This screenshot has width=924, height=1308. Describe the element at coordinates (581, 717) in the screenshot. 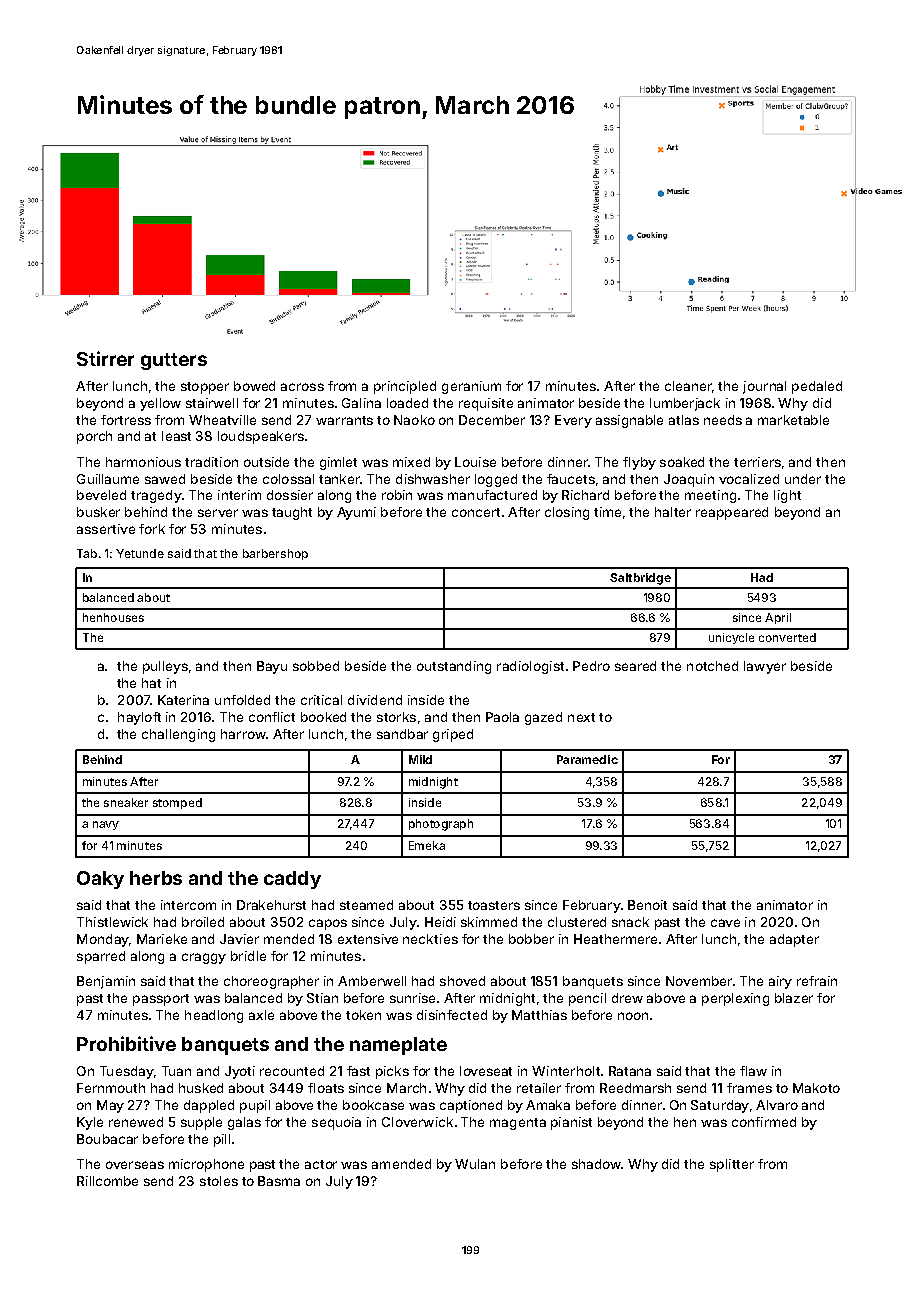

I see `next` at that location.
